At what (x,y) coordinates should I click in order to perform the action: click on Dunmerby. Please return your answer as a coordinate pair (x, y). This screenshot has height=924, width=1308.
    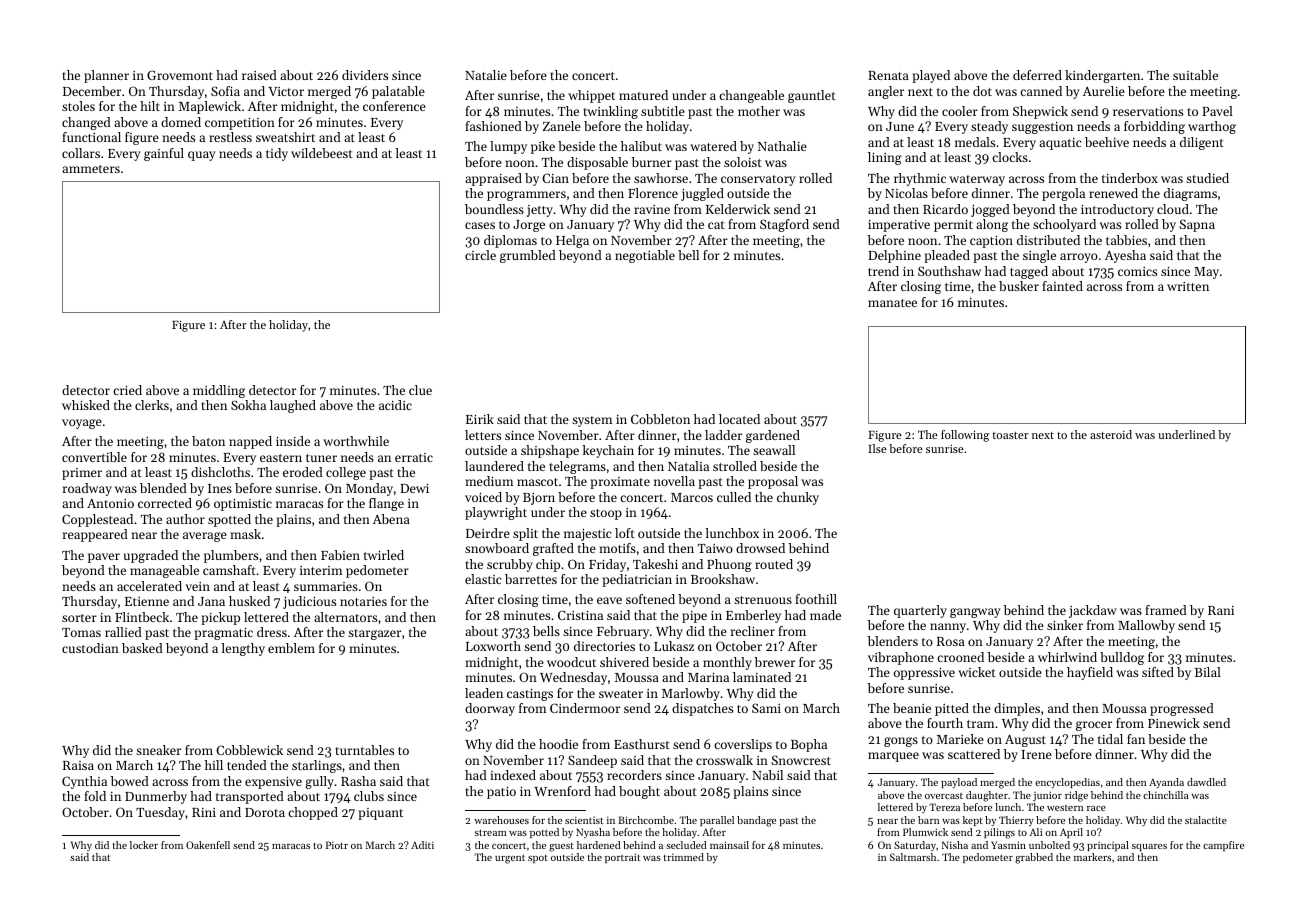
    Looking at the image, I should click on (156, 797).
